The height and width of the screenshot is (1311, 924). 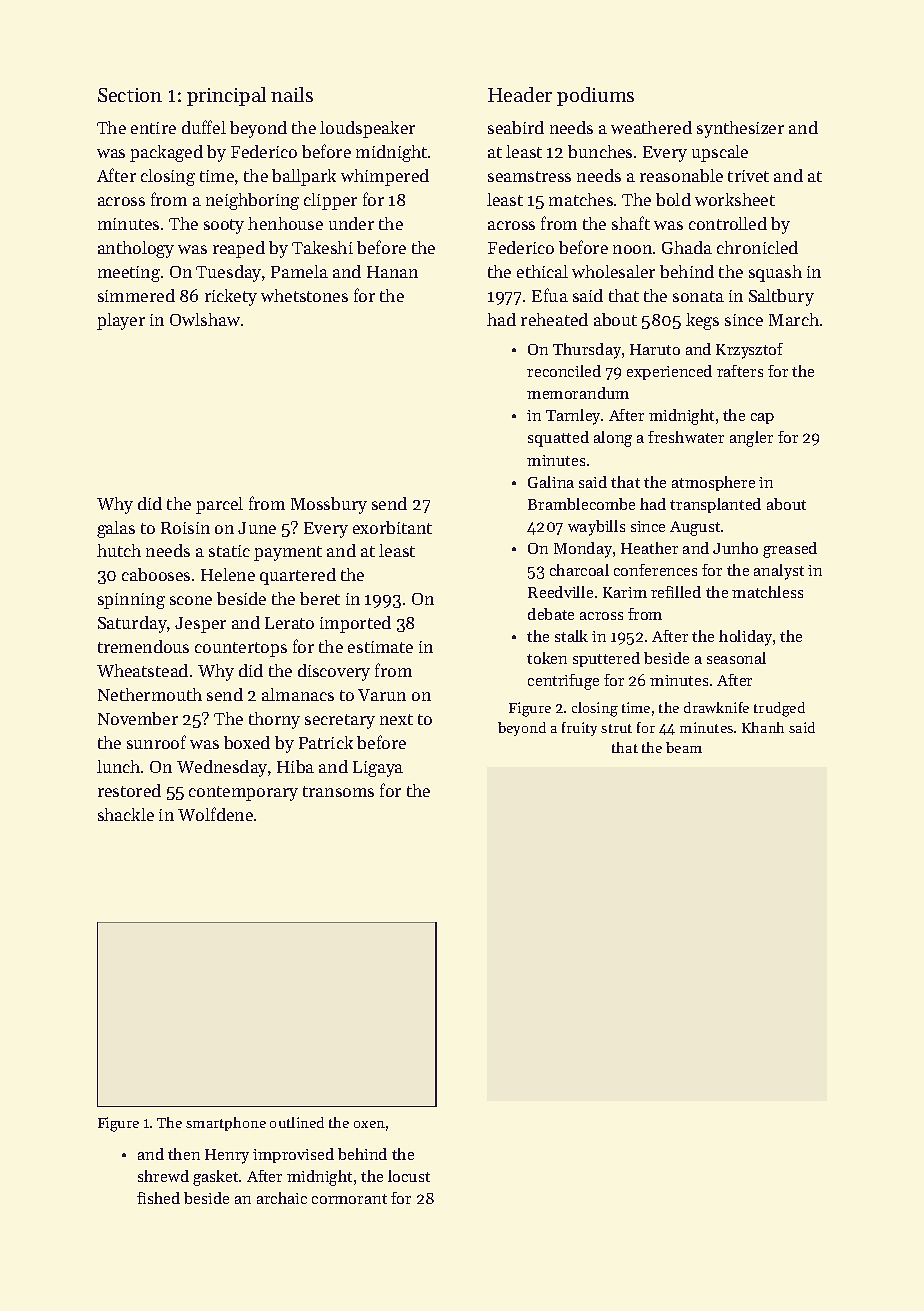 What do you see at coordinates (779, 572) in the screenshot?
I see `analyst` at bounding box center [779, 572].
